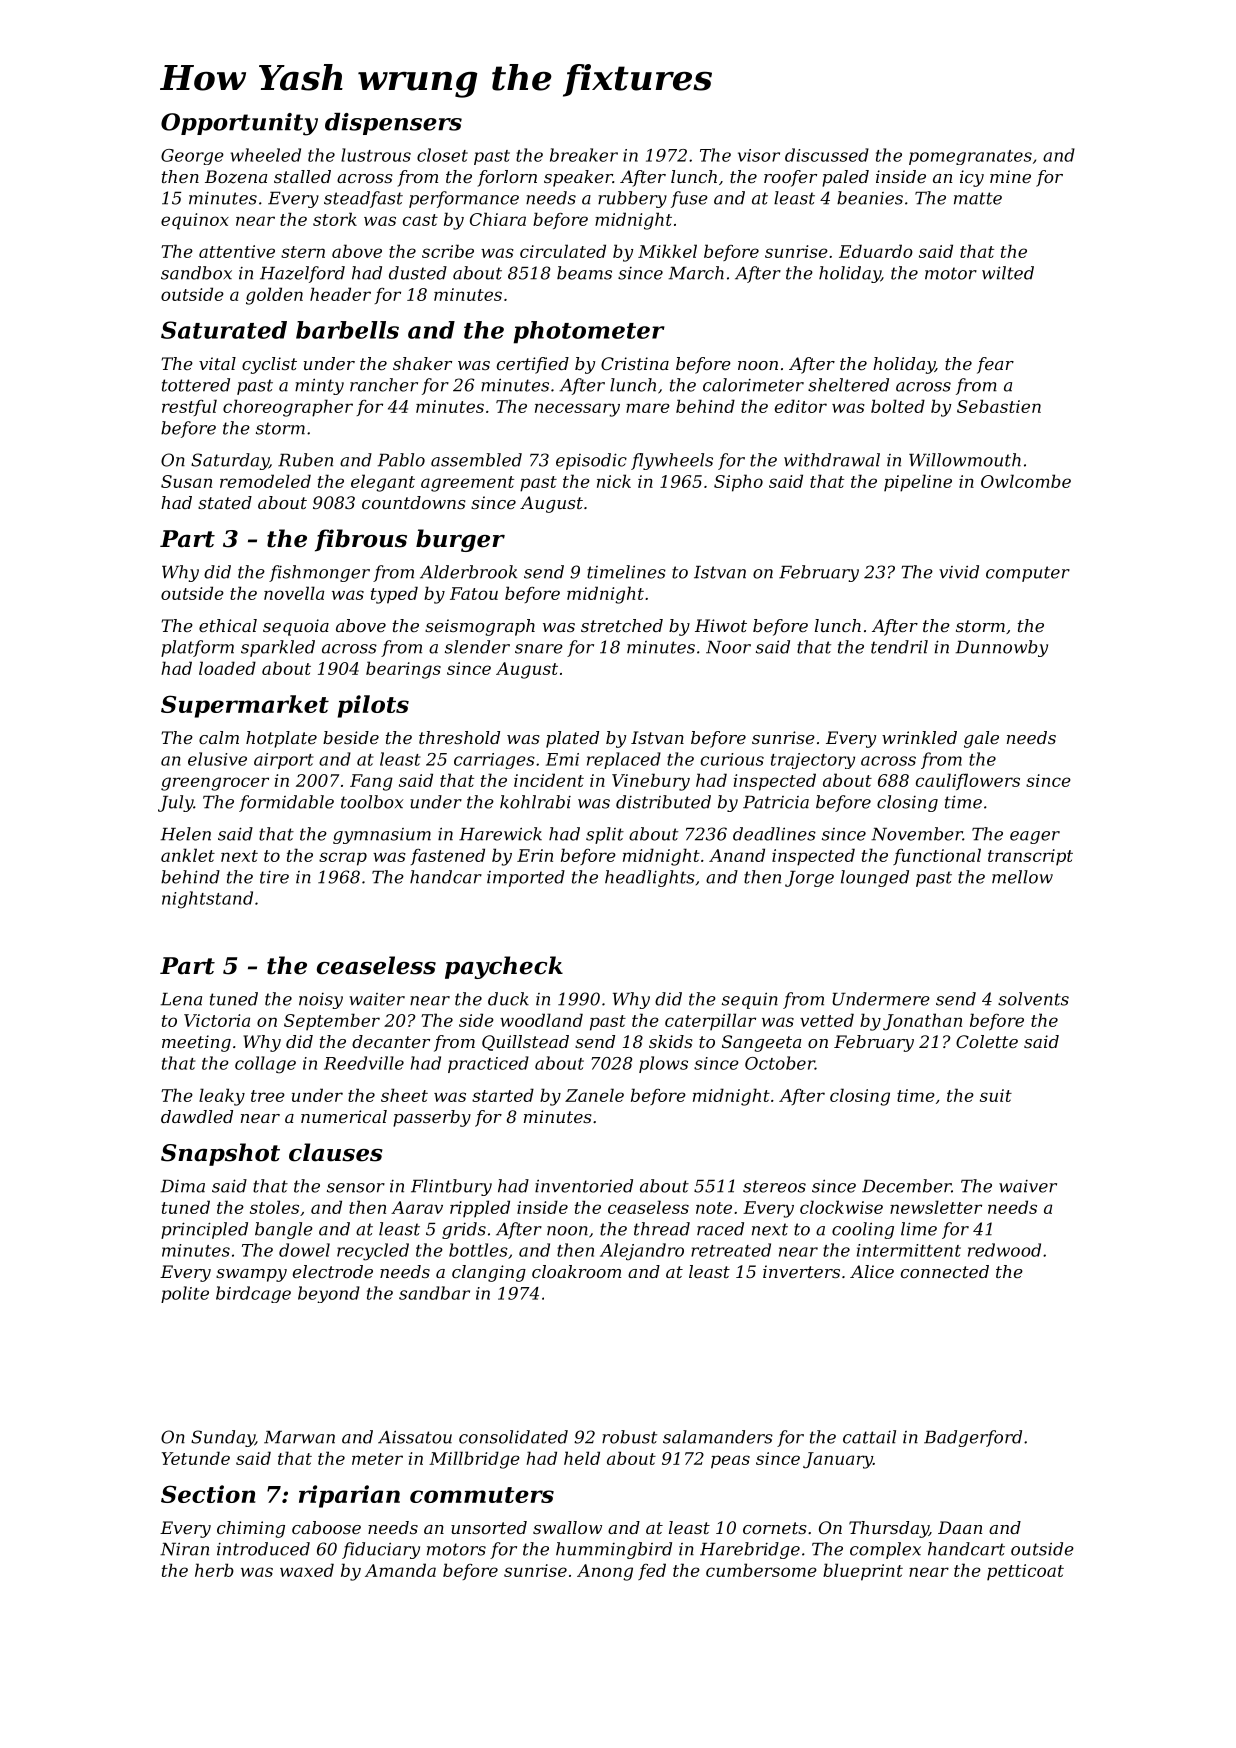 The width and height of the image is (1236, 1748). What do you see at coordinates (889, 1529) in the image?
I see `Thursday` at bounding box center [889, 1529].
